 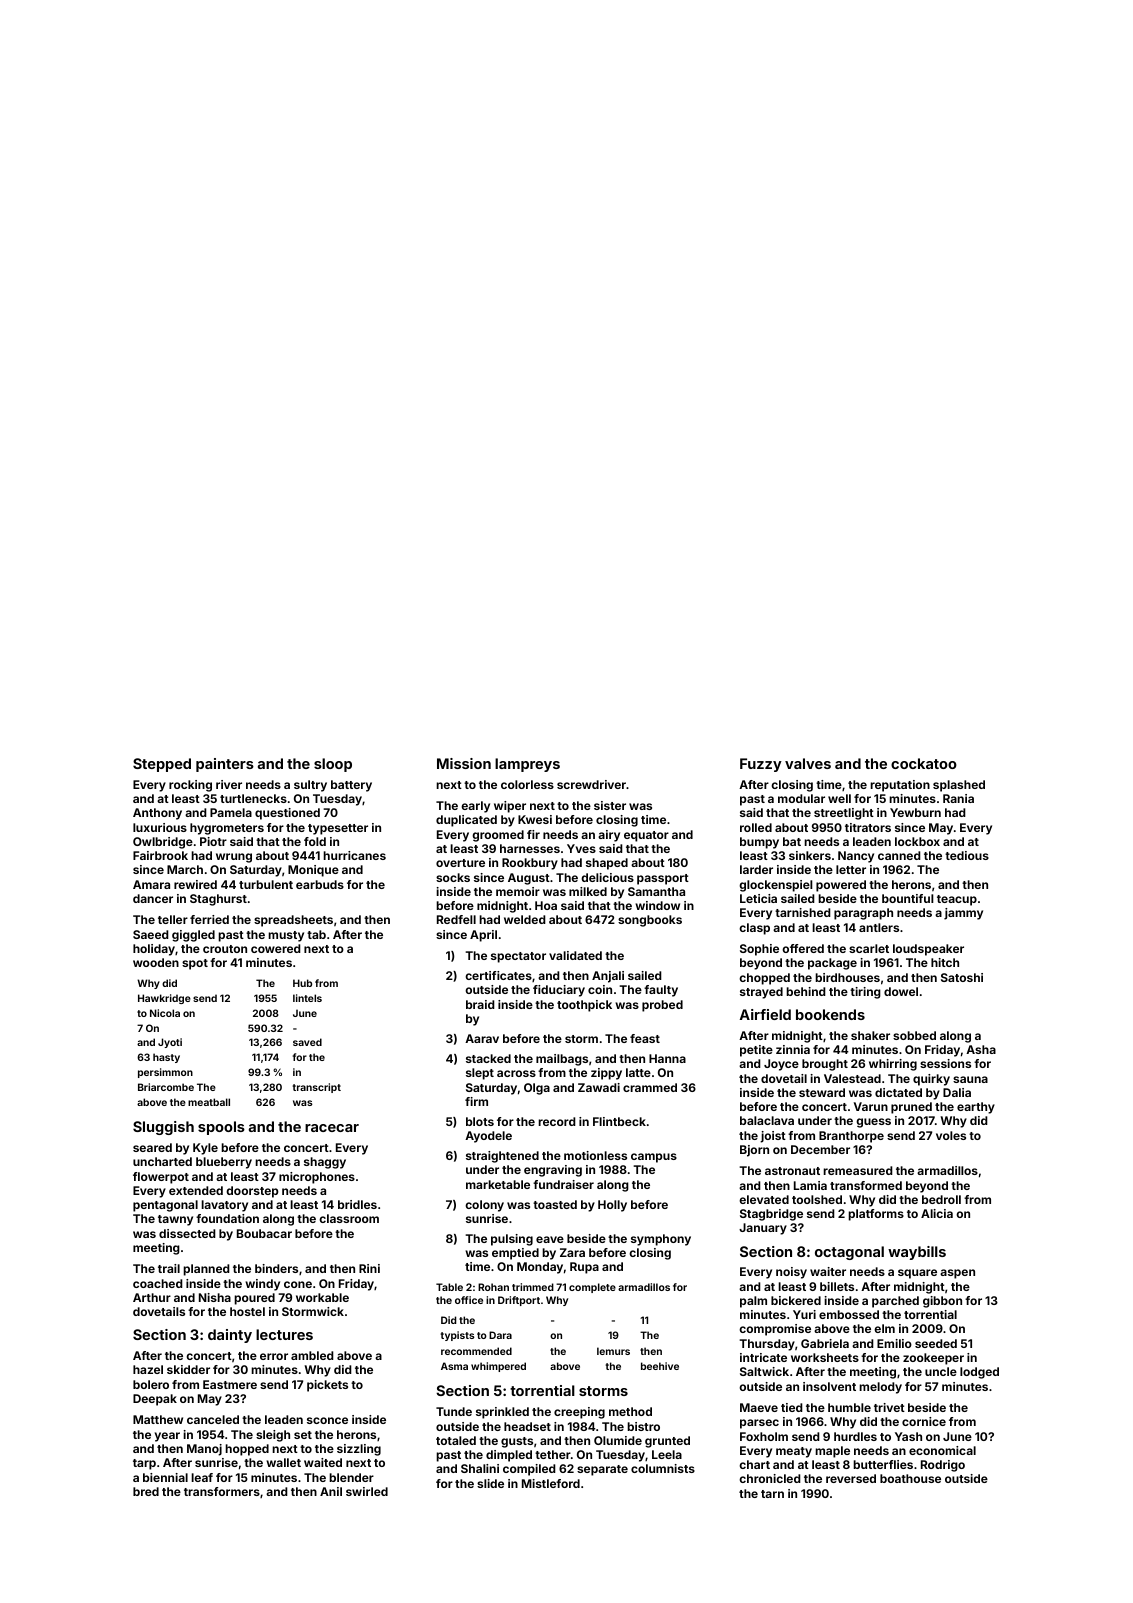 What do you see at coordinates (771, 1215) in the screenshot?
I see `Stagbridge` at bounding box center [771, 1215].
